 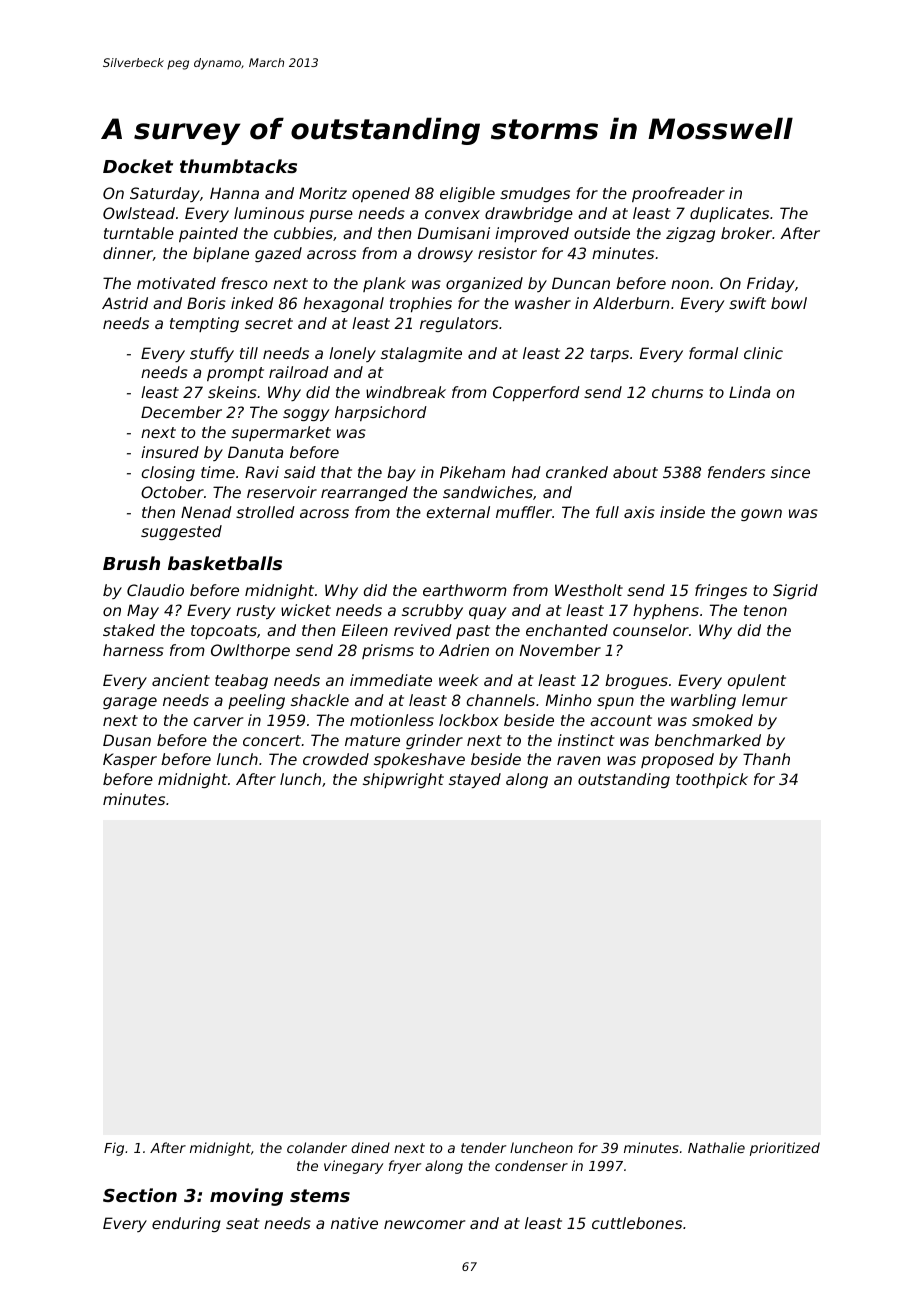 I want to click on smudges, so click(x=535, y=194).
